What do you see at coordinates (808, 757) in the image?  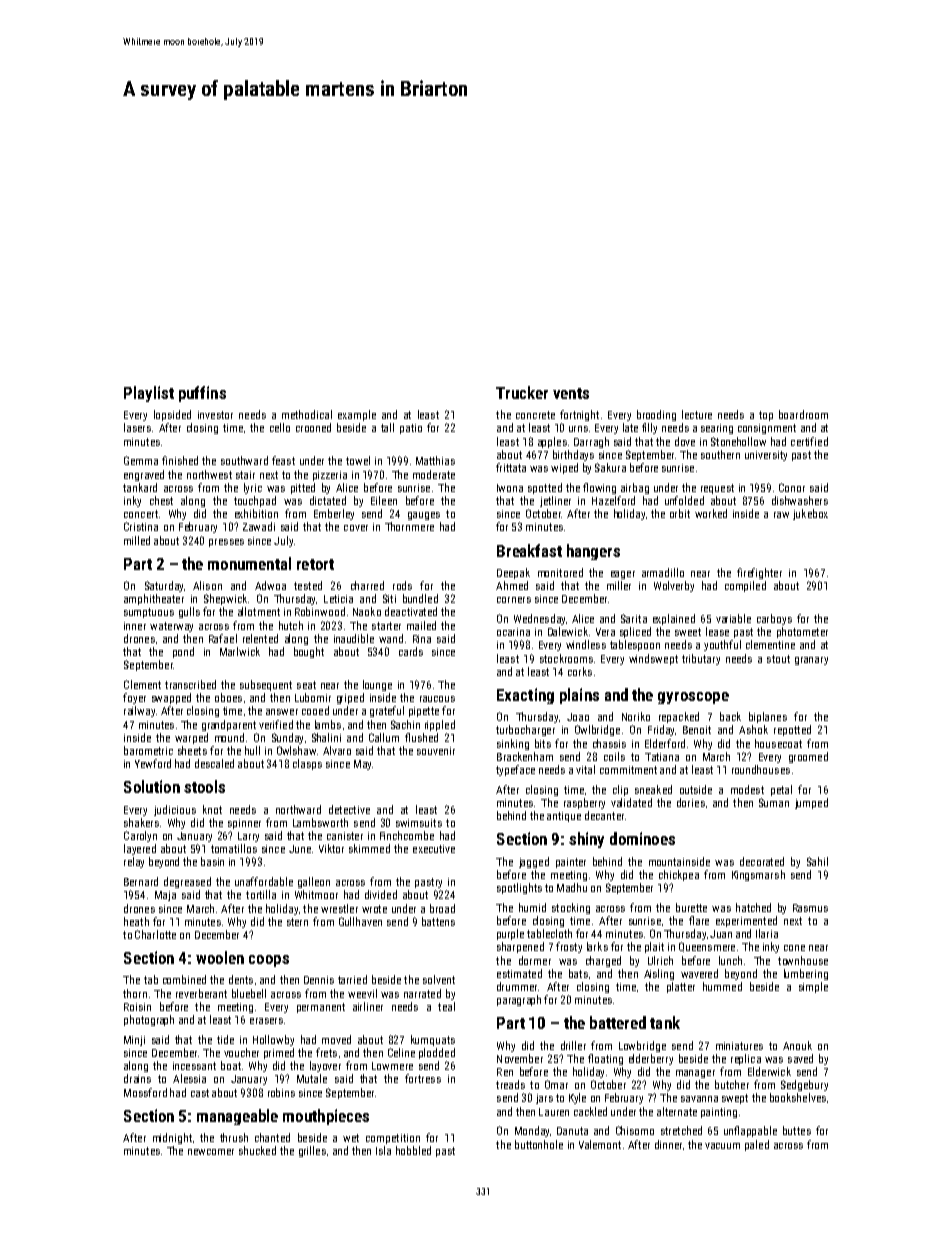 I see `groomed` at bounding box center [808, 757].
